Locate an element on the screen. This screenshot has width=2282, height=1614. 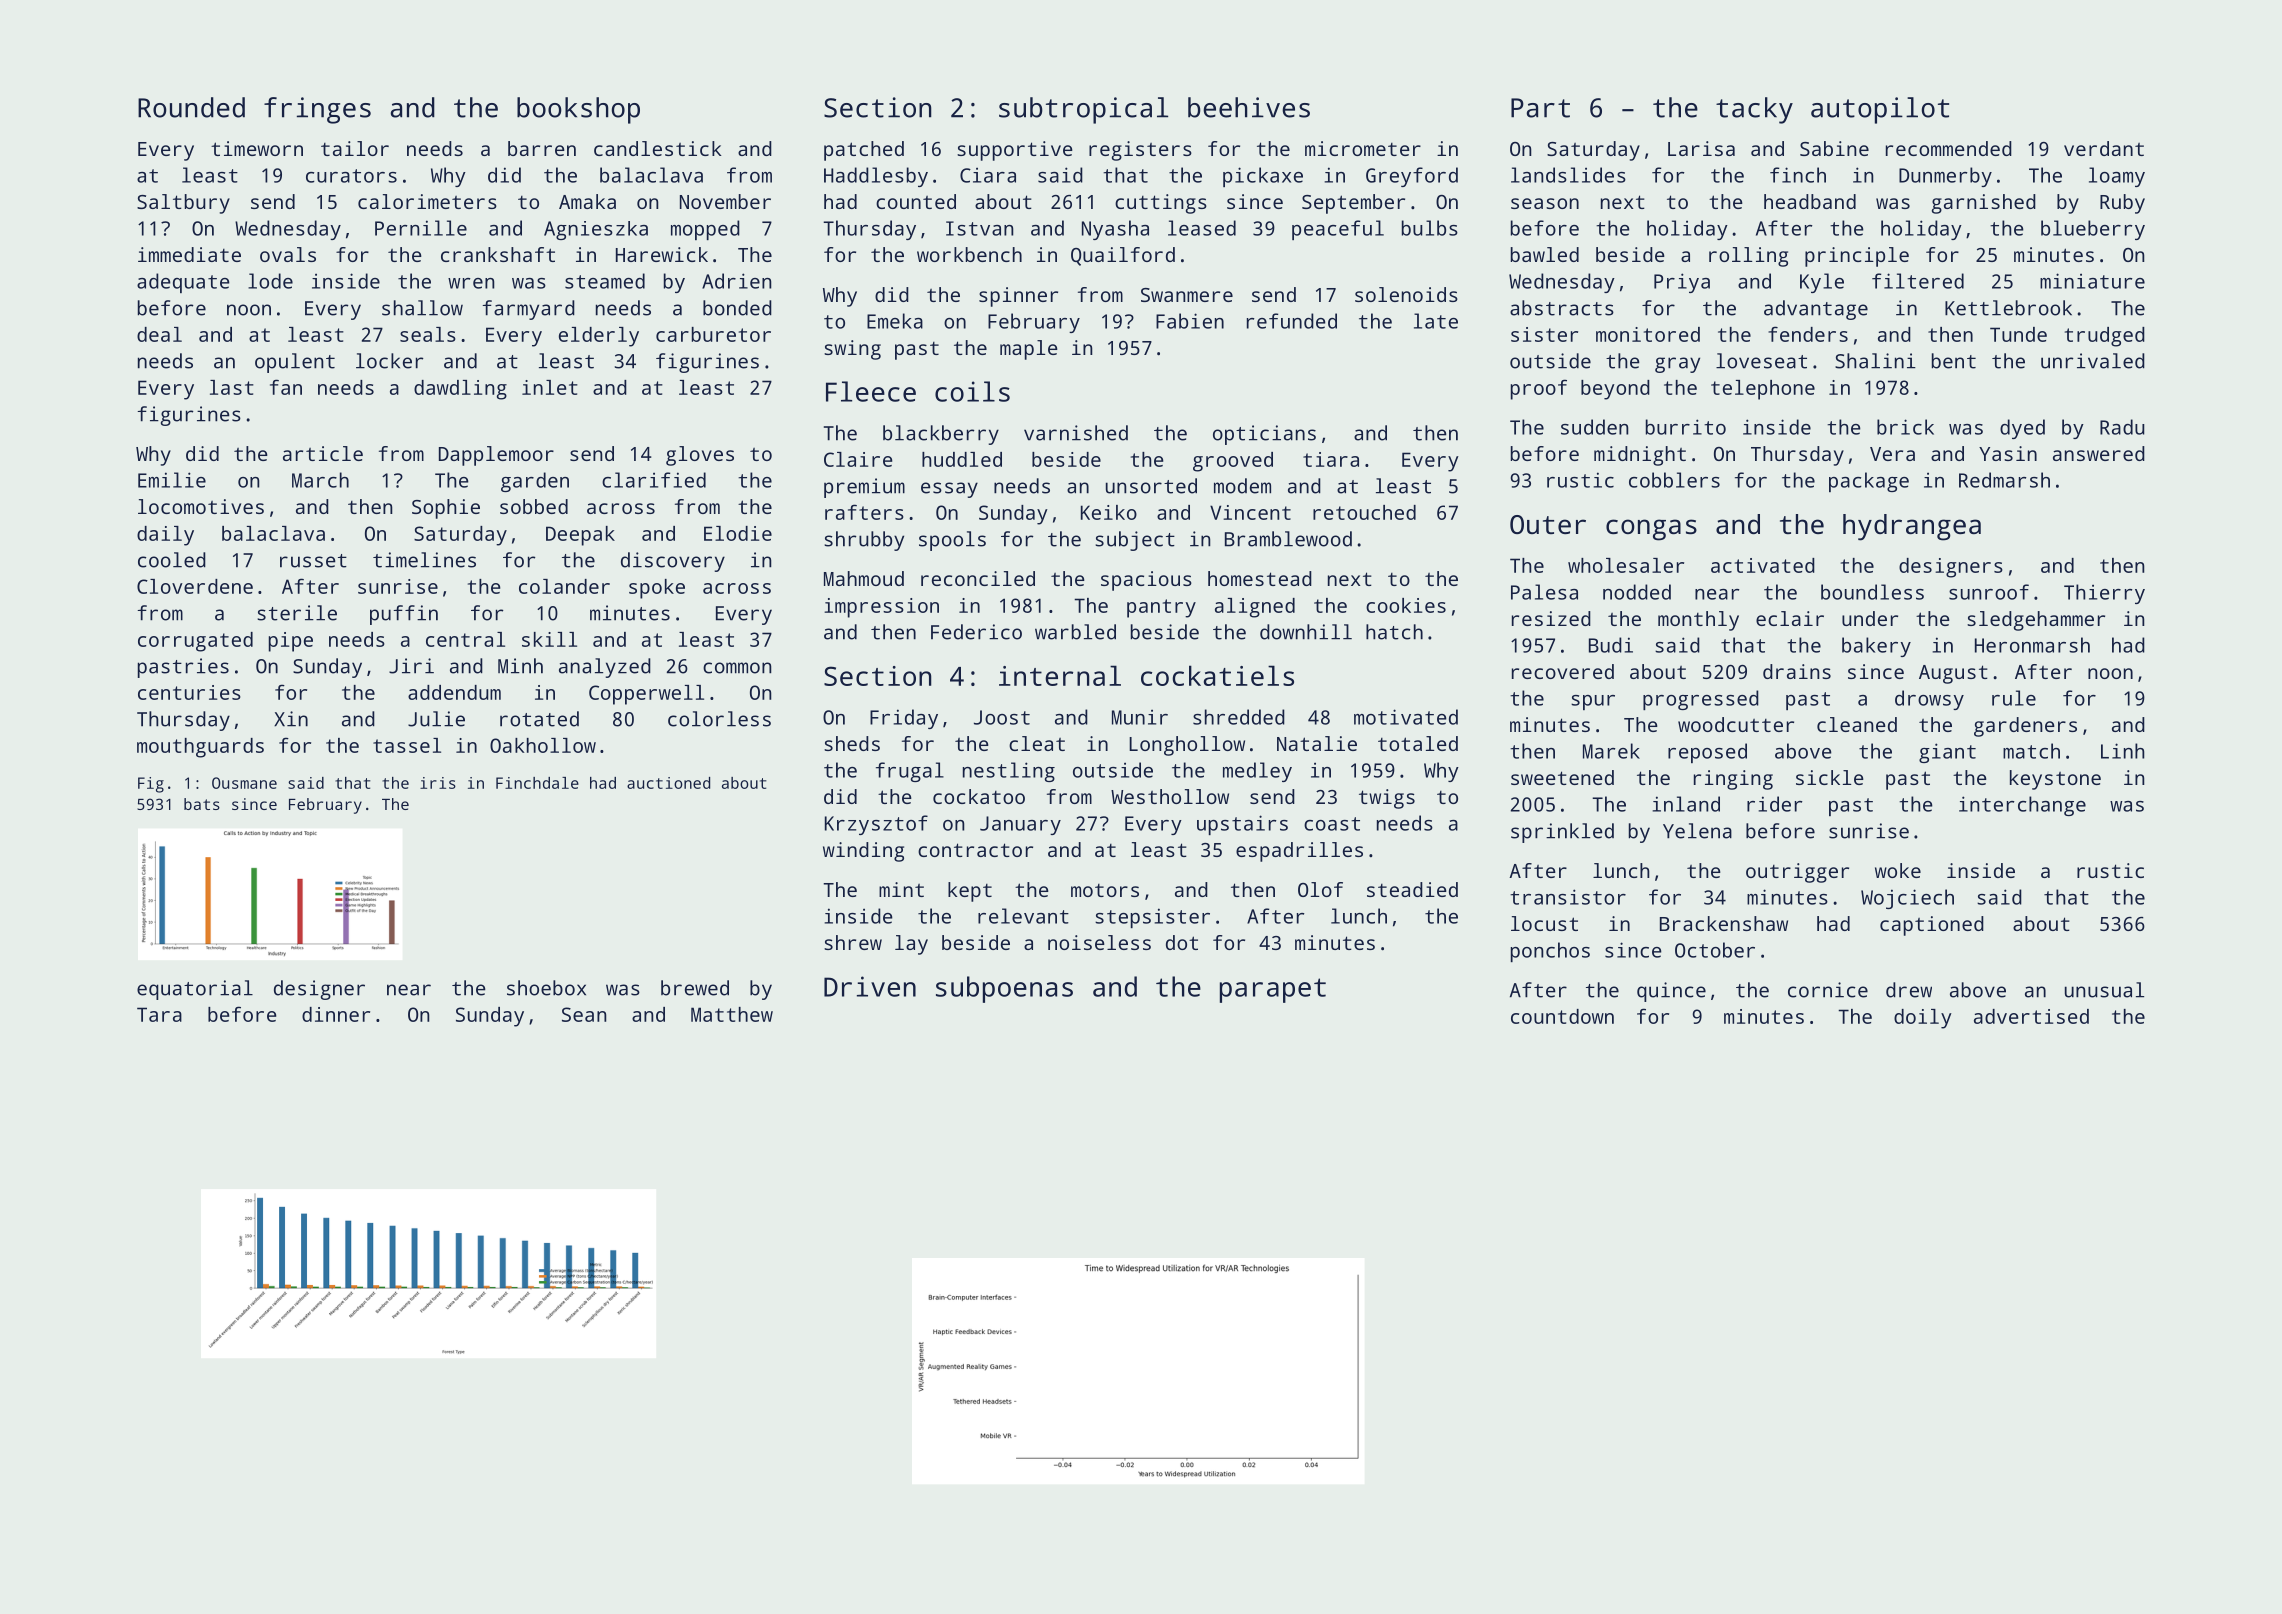
headband is located at coordinates (1810, 201).
